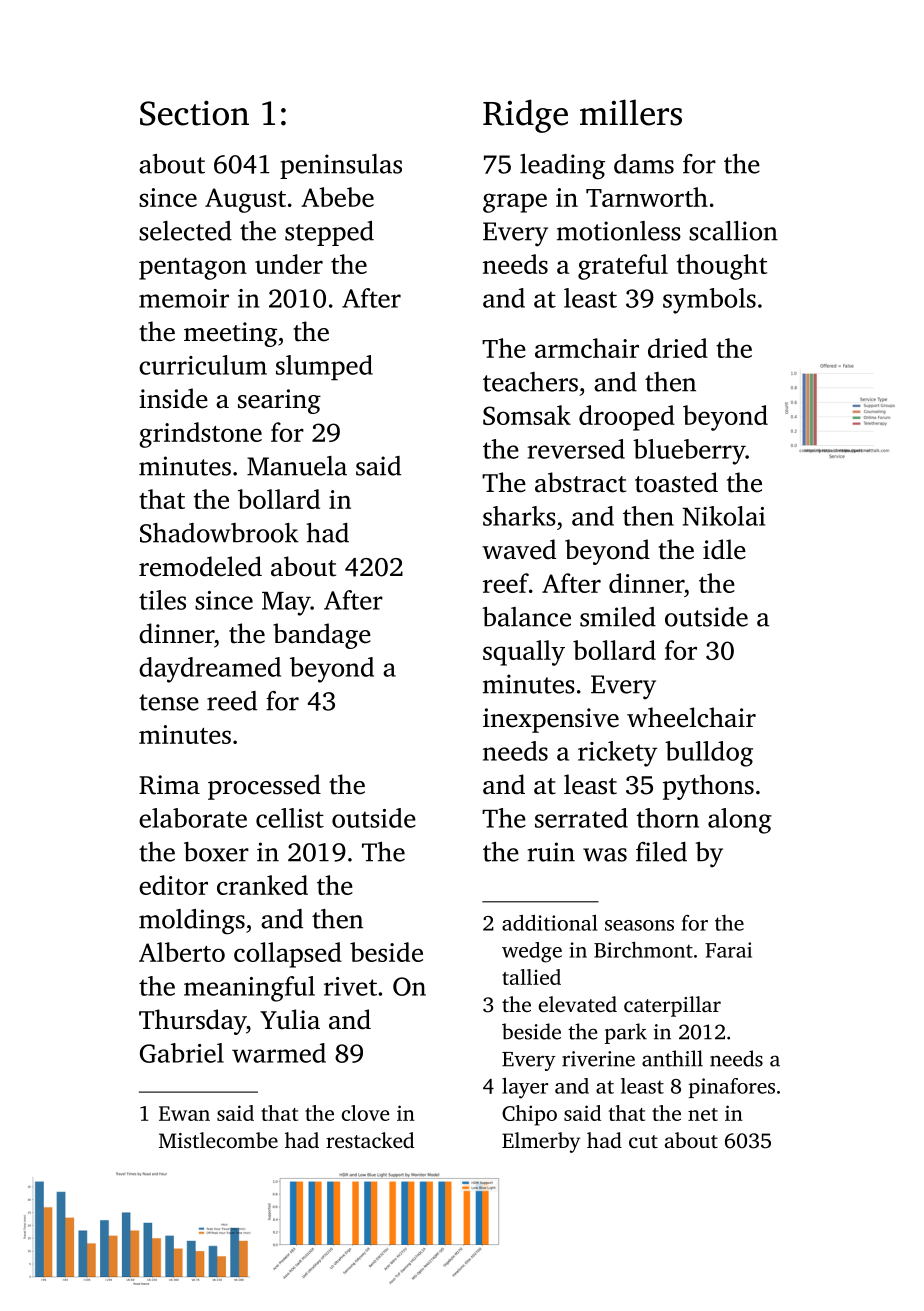  Describe the element at coordinates (290, 818) in the screenshot. I see `cellist` at that location.
